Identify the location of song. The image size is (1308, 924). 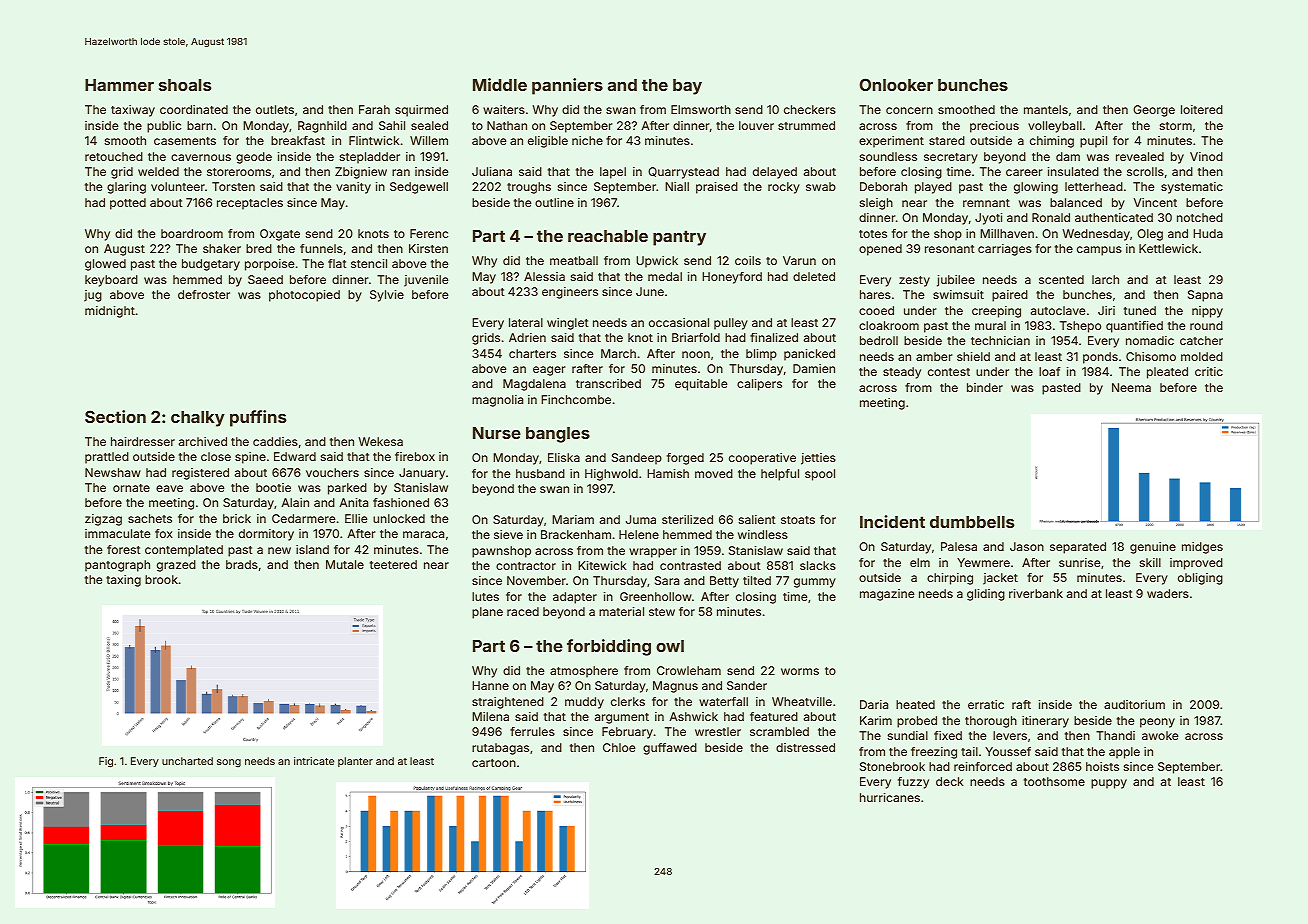
(229, 763).
